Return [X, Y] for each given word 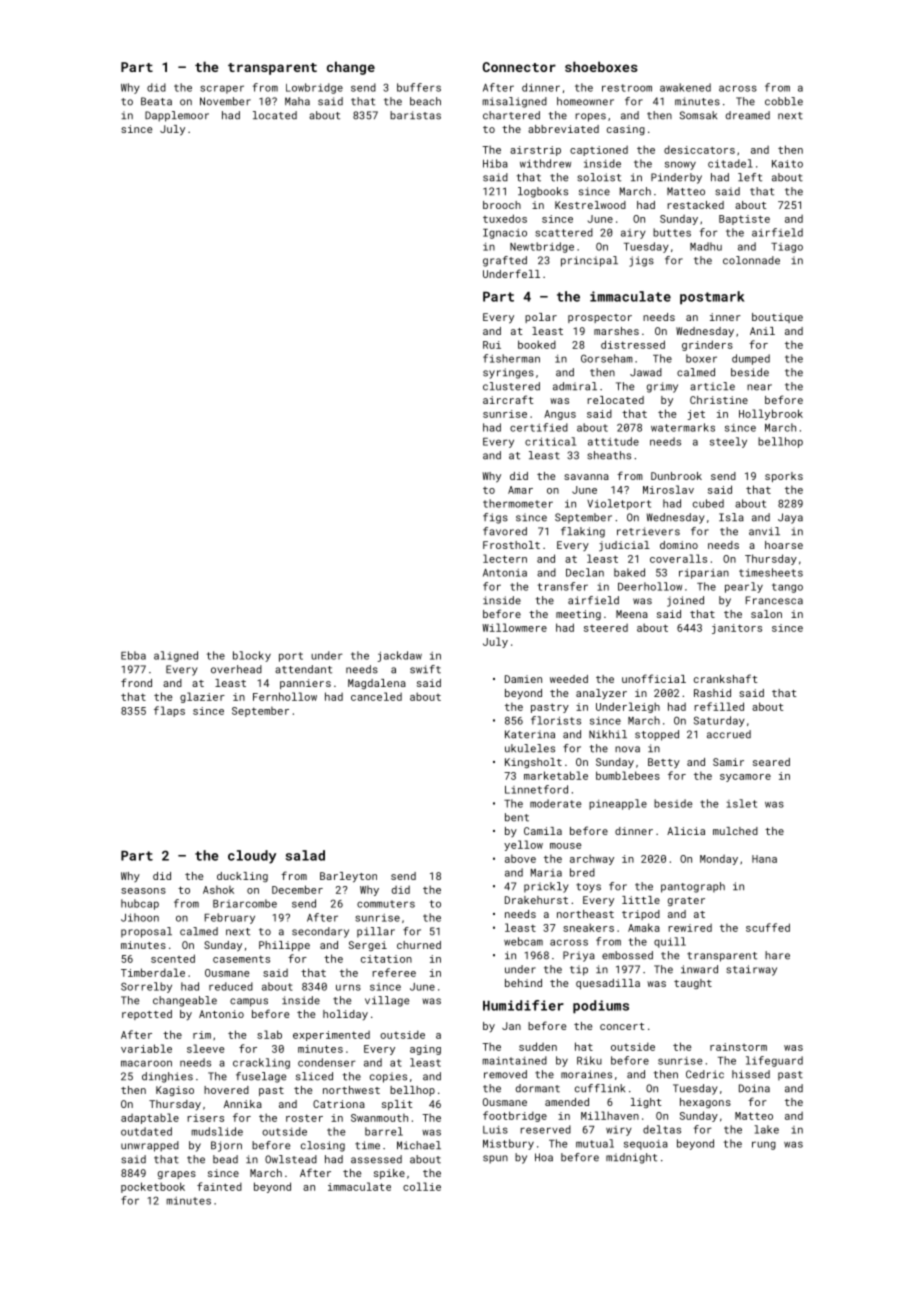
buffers [419, 87]
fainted [219, 1186]
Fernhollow [285, 696]
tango [787, 588]
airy [633, 234]
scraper [222, 89]
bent [517, 817]
